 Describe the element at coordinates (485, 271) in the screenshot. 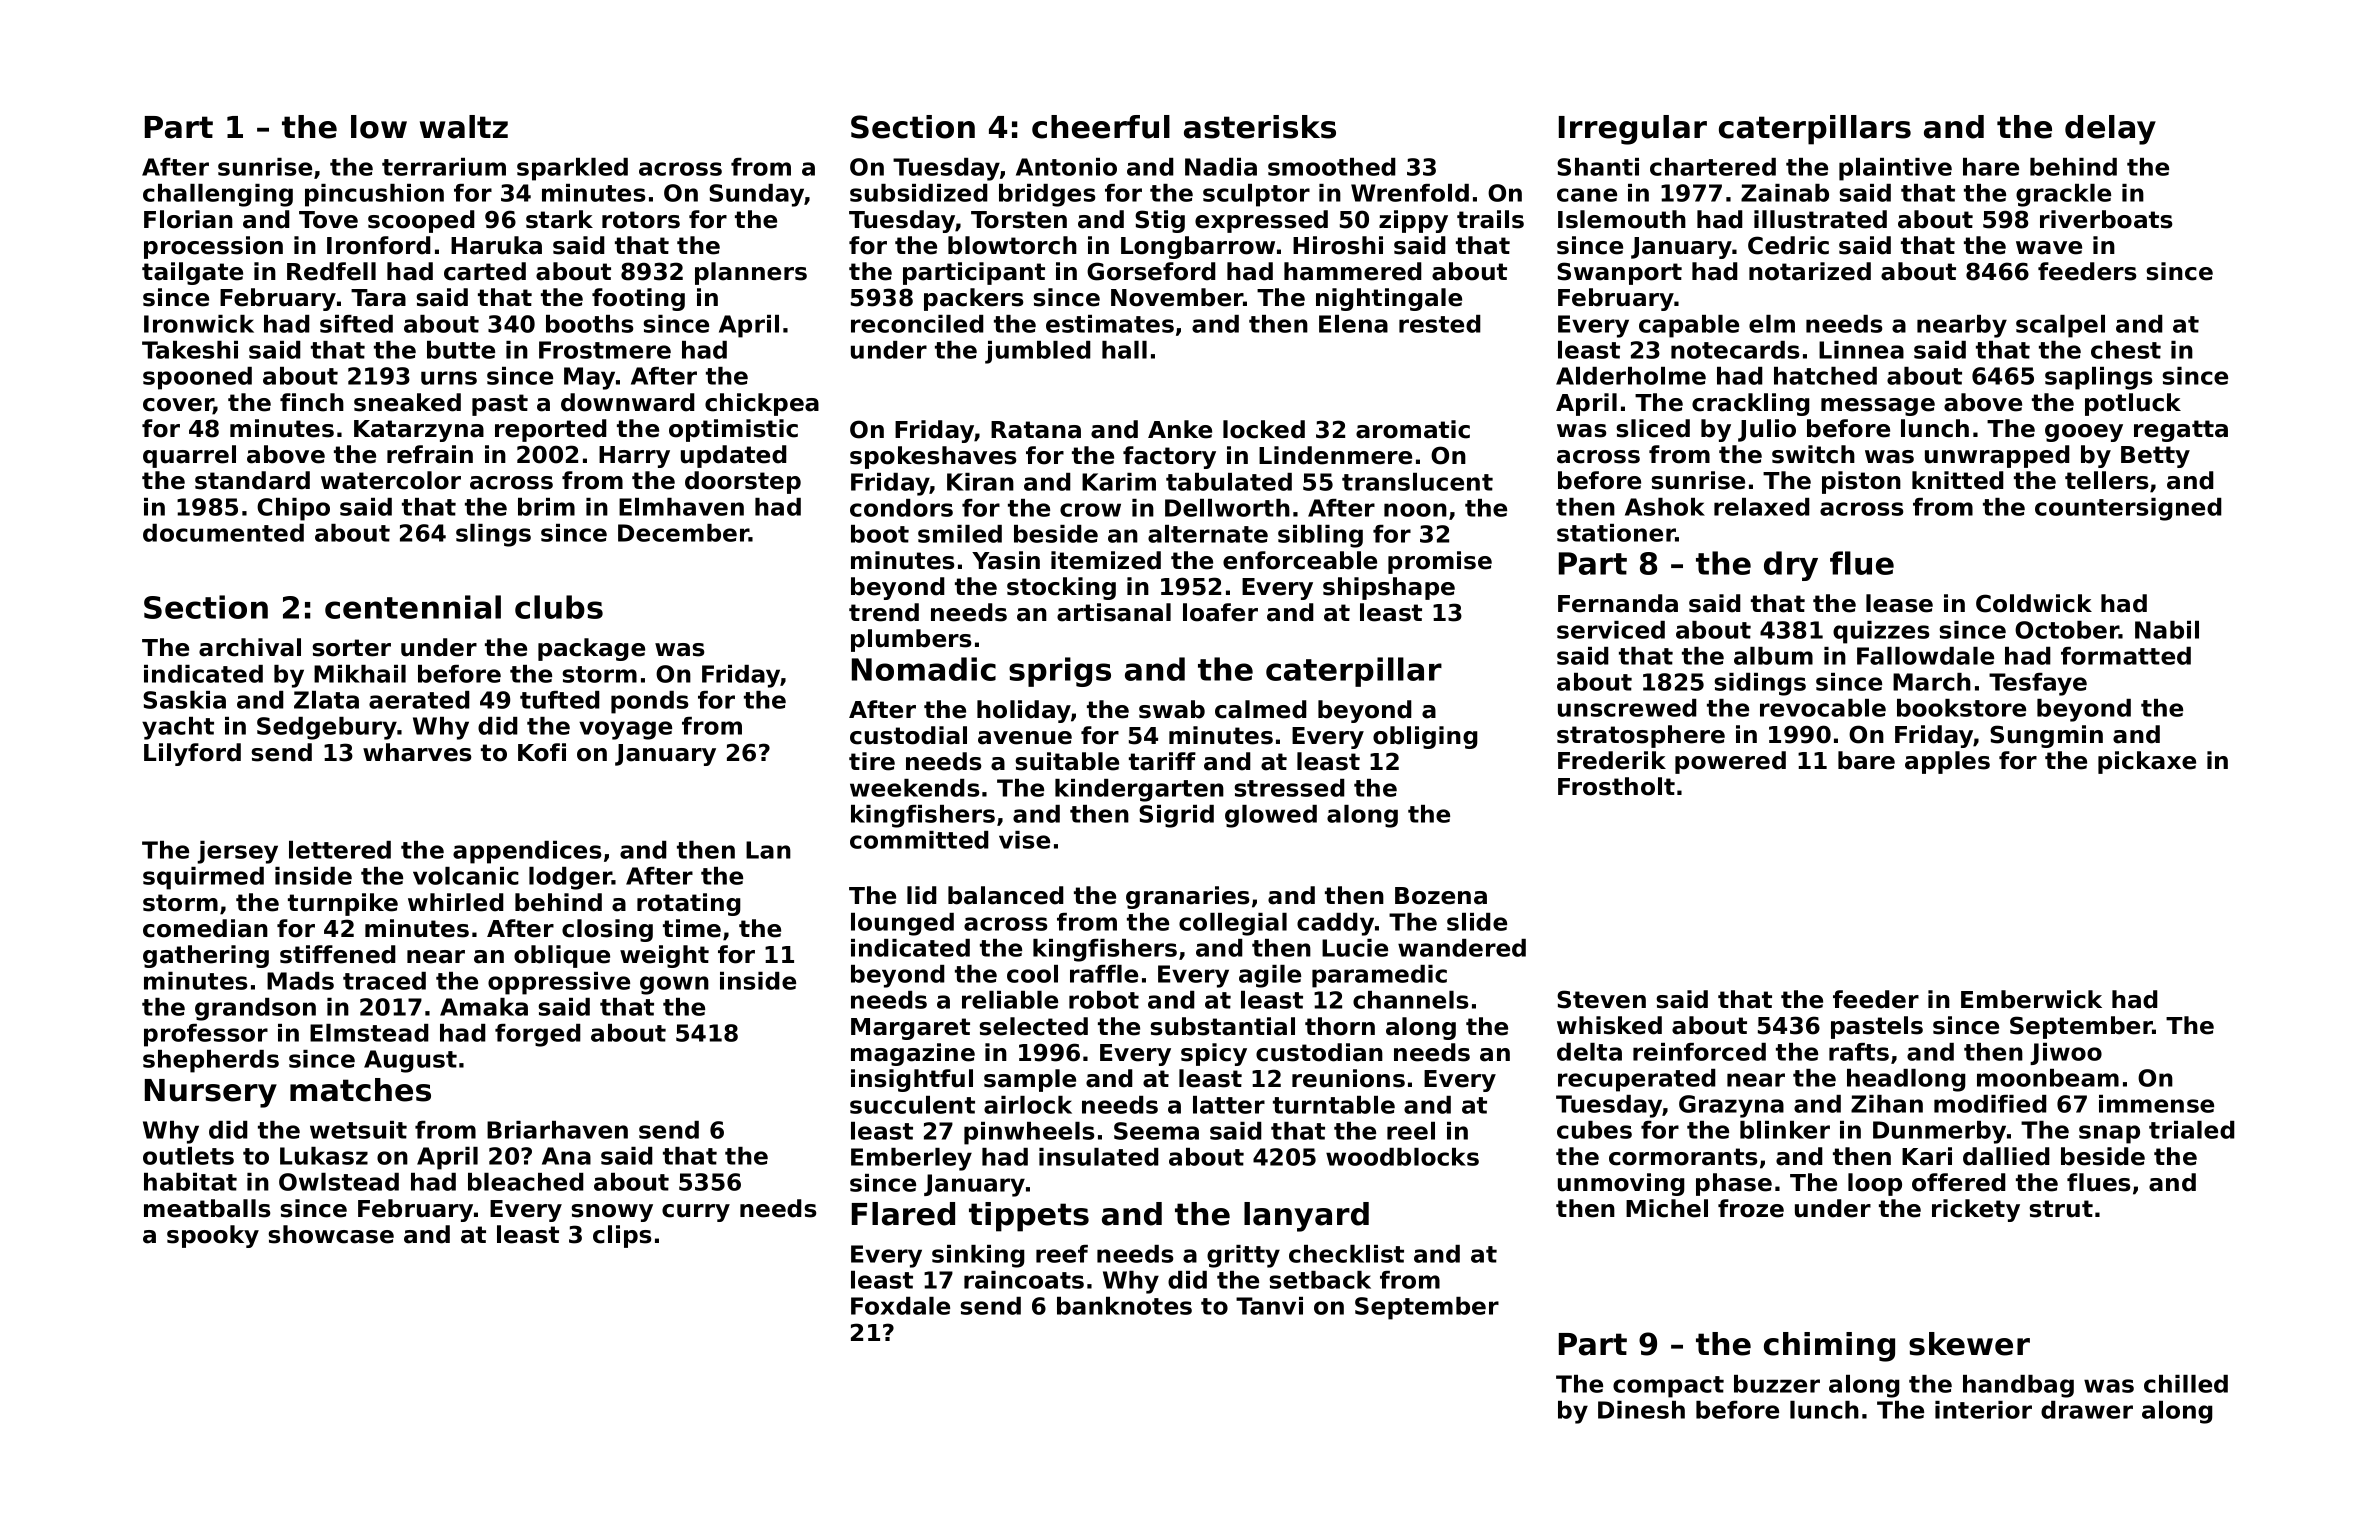

I see `carted` at that location.
